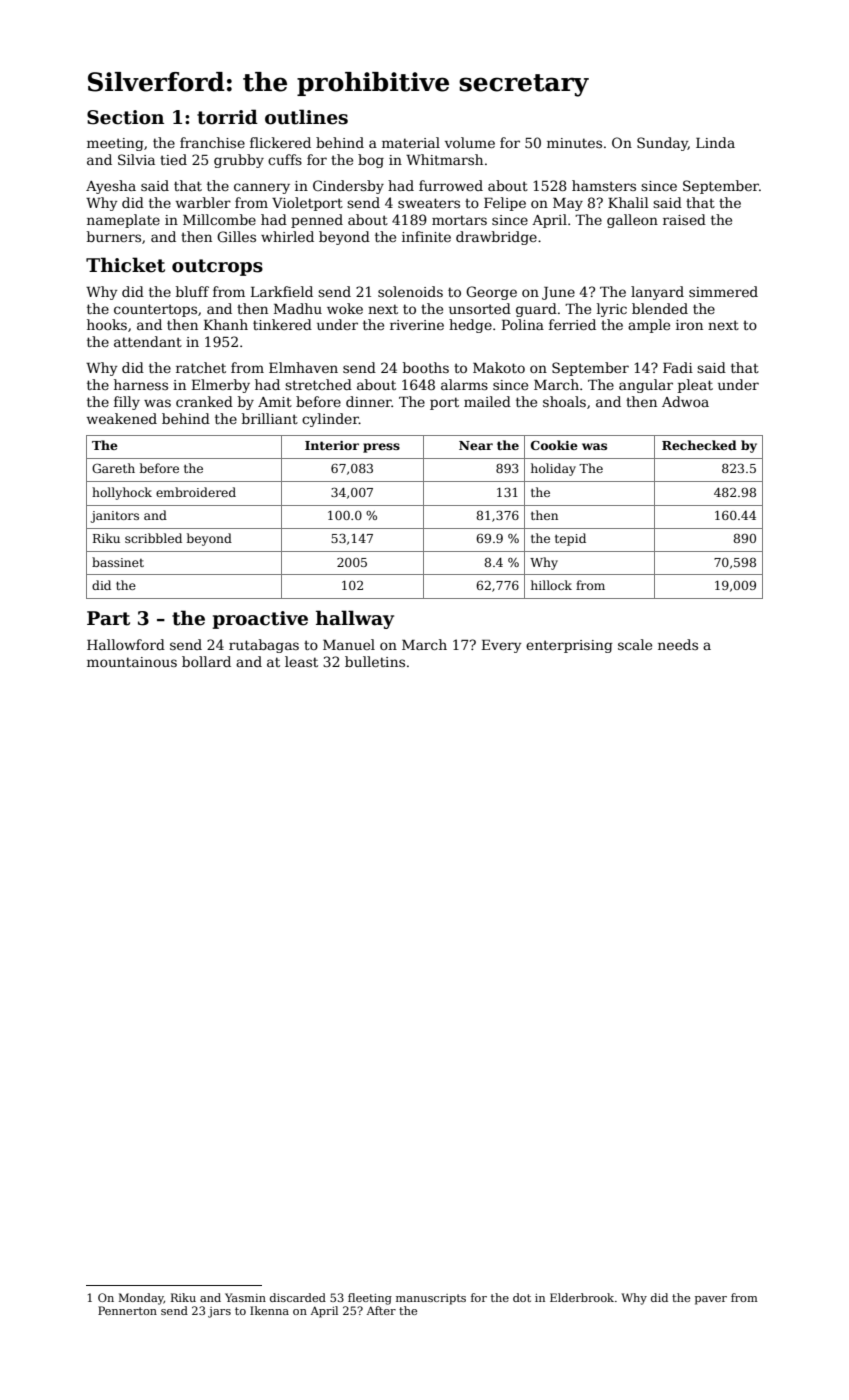  What do you see at coordinates (245, 1297) in the screenshot?
I see `Yasmin` at bounding box center [245, 1297].
